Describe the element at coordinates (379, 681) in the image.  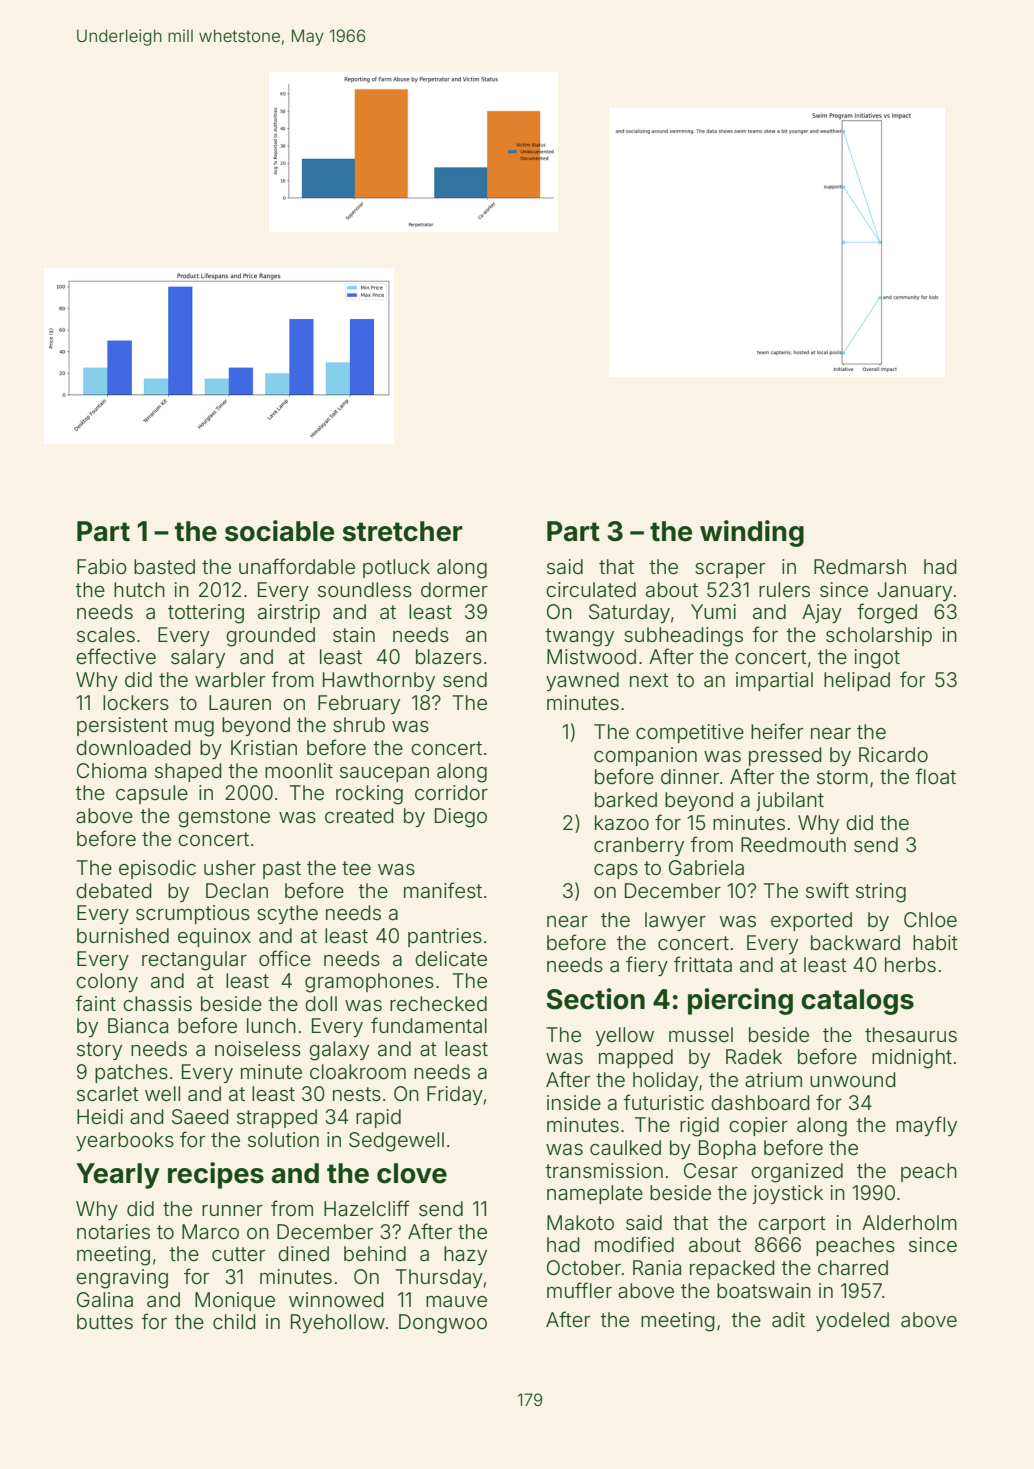
I see `Hawthornby` at that location.
